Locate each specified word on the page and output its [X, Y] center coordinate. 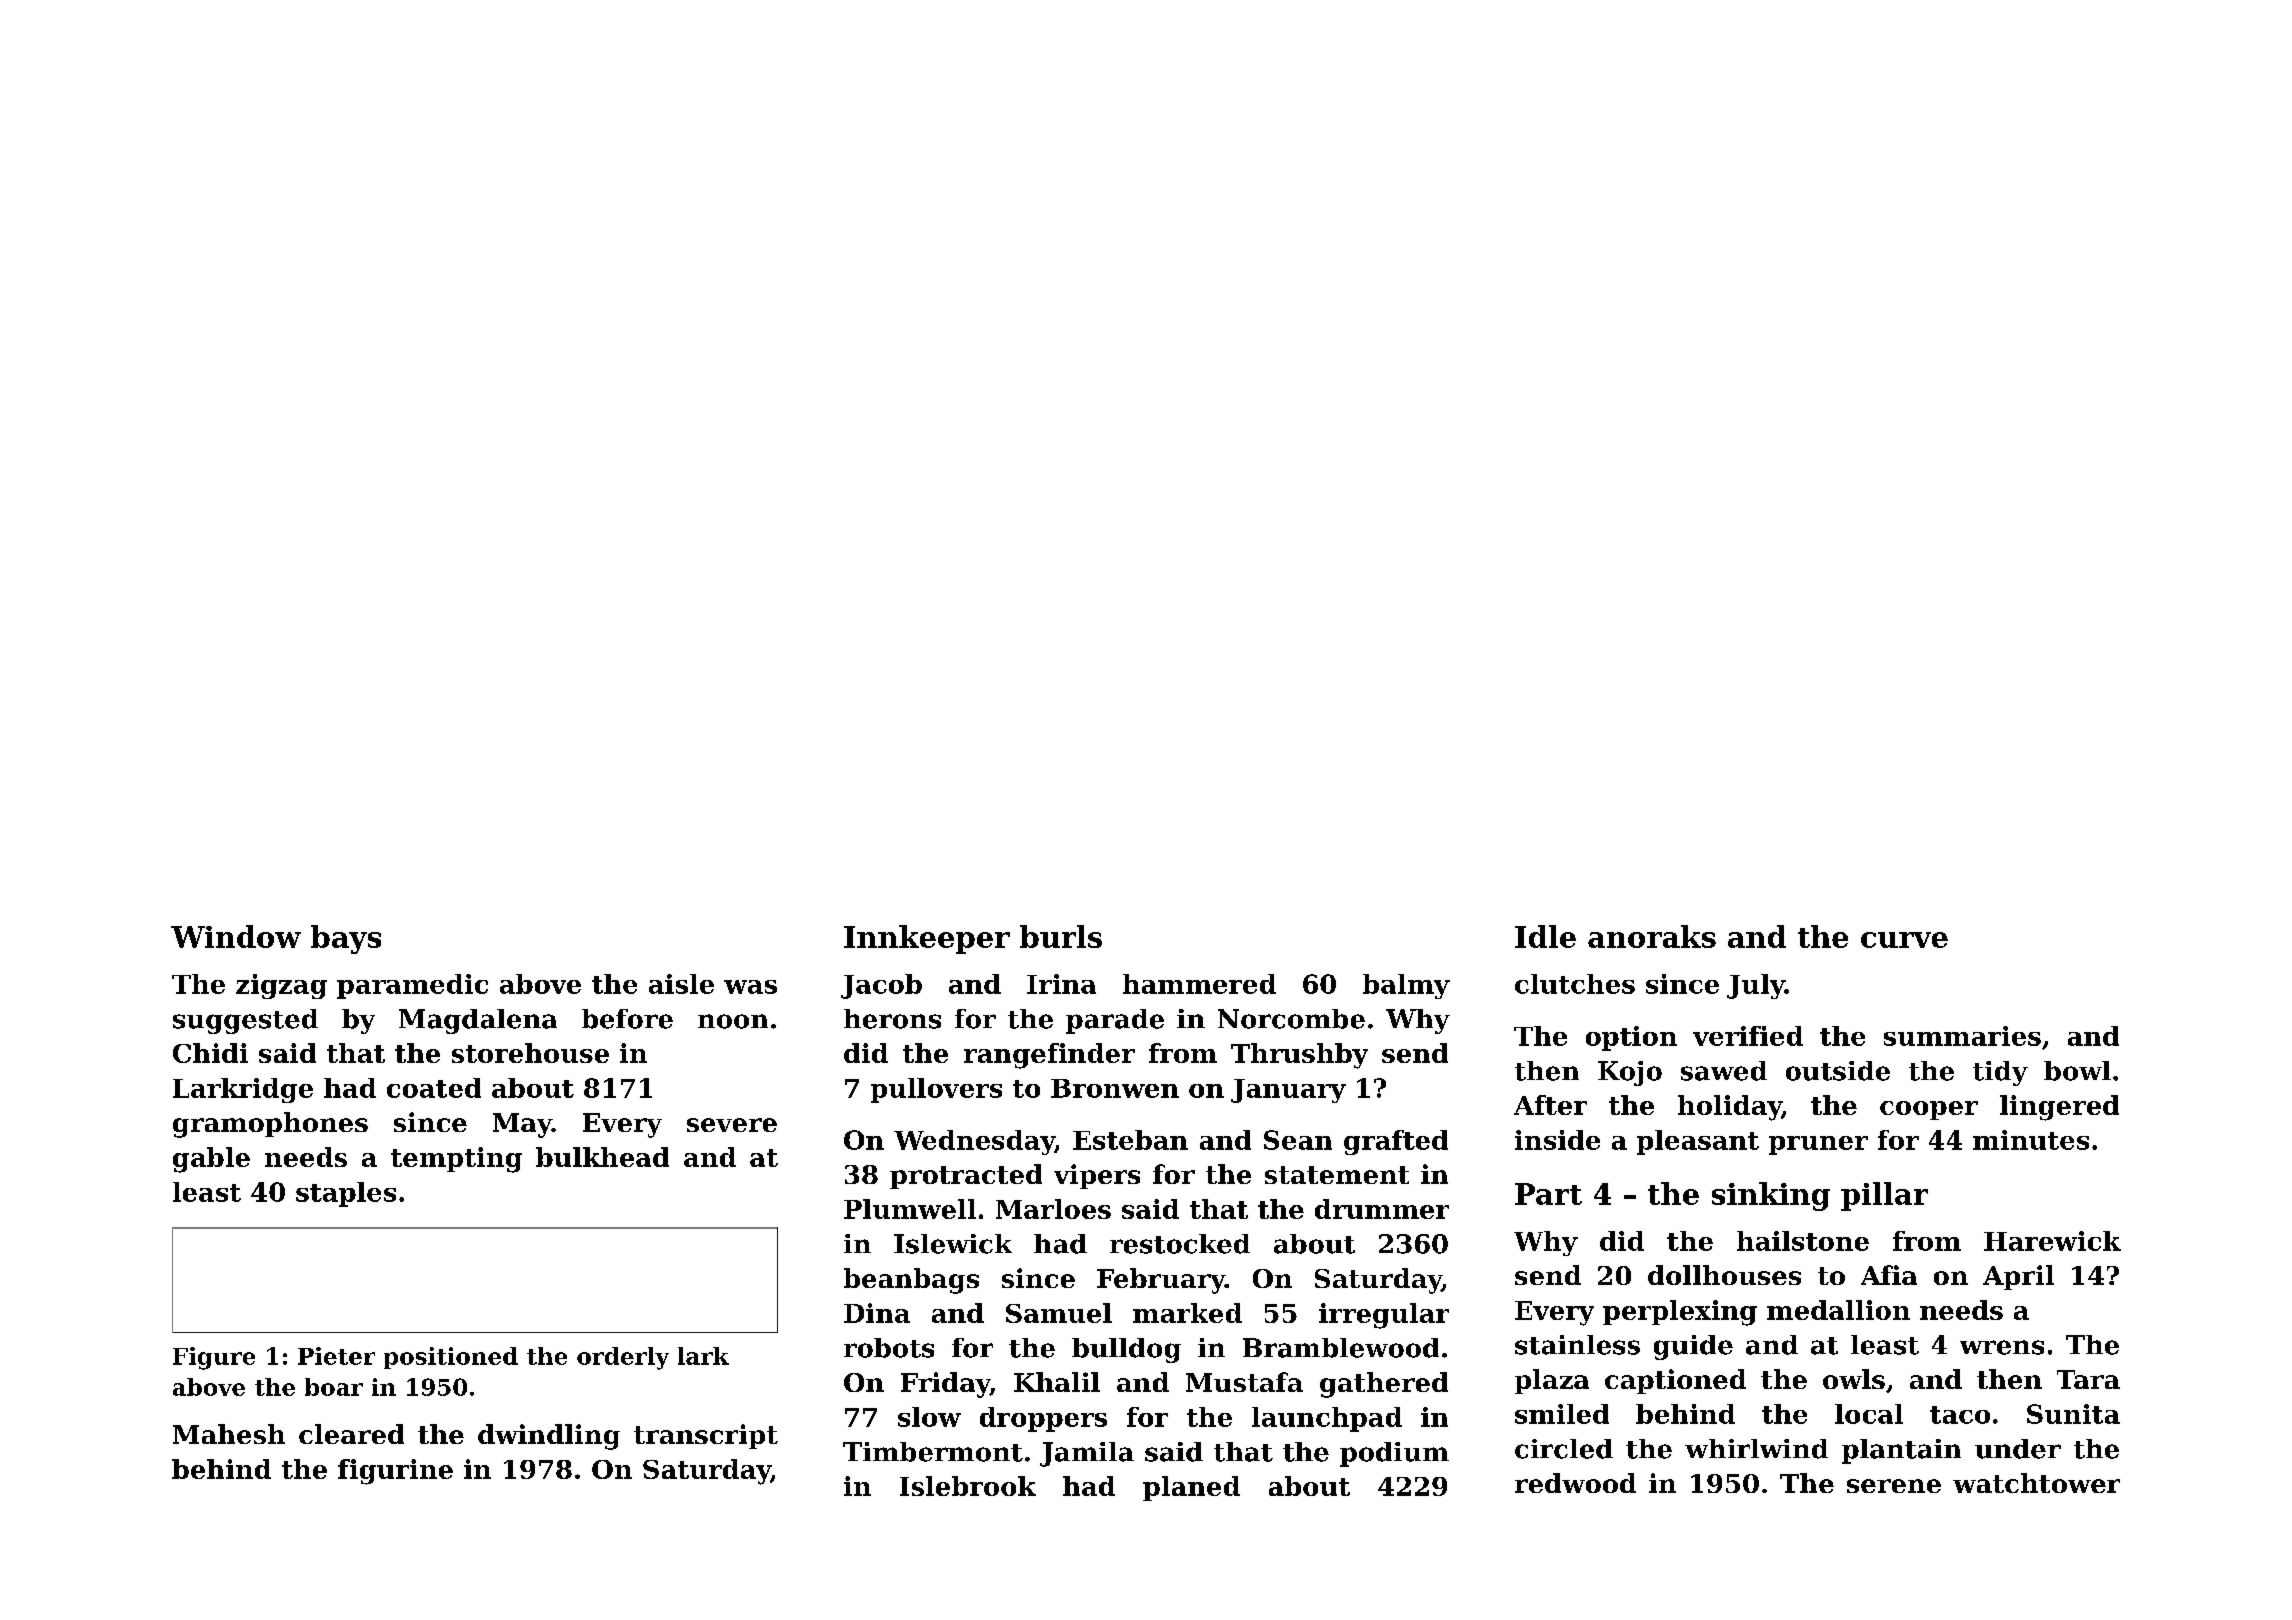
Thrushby [1299, 1056]
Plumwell [910, 1209]
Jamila [1087, 1454]
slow [929, 1417]
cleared [351, 1434]
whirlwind [1756, 1449]
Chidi [210, 1053]
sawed [1724, 1071]
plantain [1901, 1451]
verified [1748, 1036]
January [1288, 1091]
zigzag [281, 986]
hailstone [1803, 1241]
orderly [623, 1358]
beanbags [911, 1281]
